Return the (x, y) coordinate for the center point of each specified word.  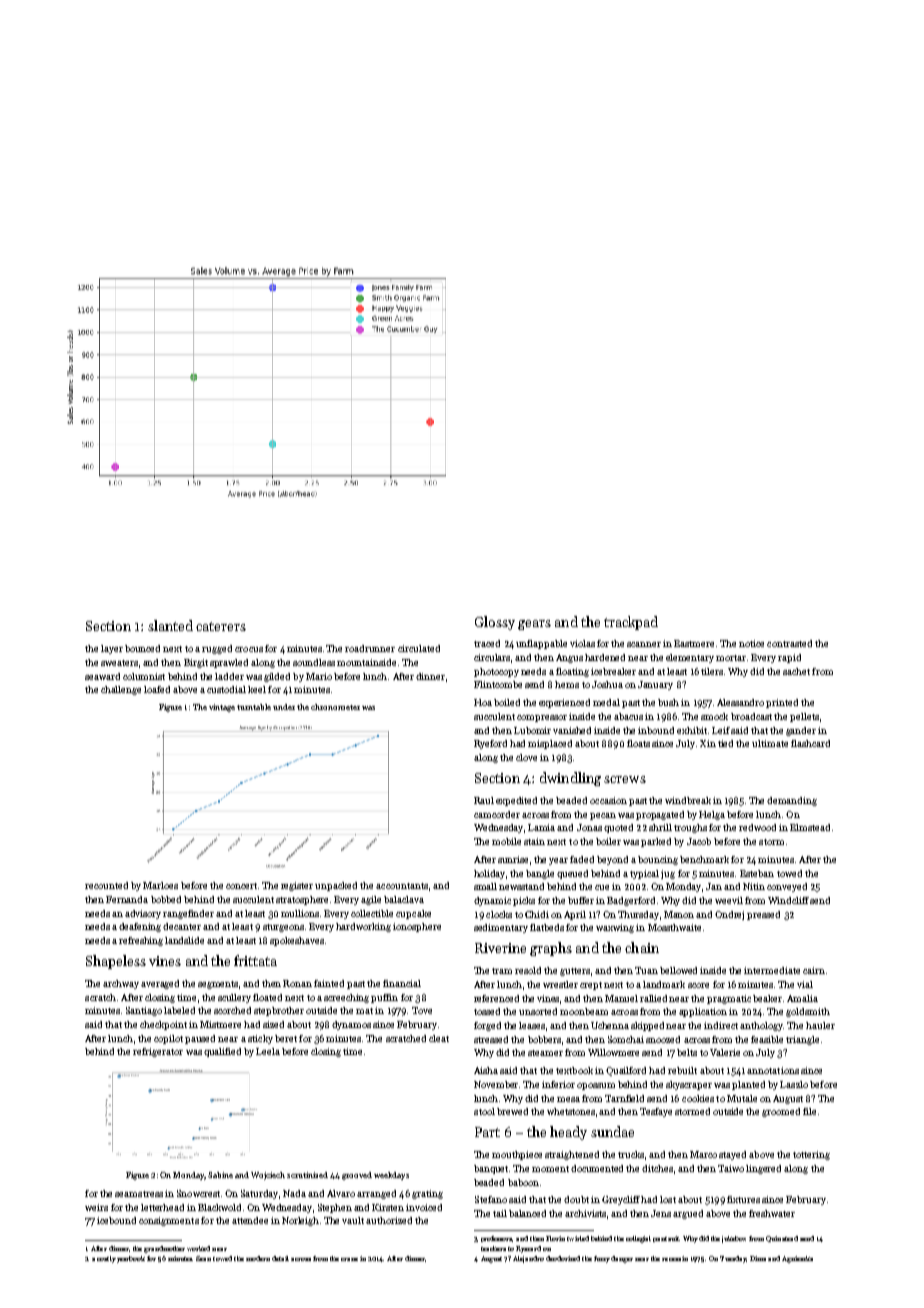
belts (687, 1052)
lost (668, 1199)
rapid (789, 658)
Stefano (491, 1199)
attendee (250, 1220)
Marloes (160, 885)
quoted (618, 828)
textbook (574, 1070)
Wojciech (268, 1176)
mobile (506, 841)
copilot (168, 1039)
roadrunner (370, 648)
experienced (564, 703)
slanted (170, 625)
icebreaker (613, 671)
